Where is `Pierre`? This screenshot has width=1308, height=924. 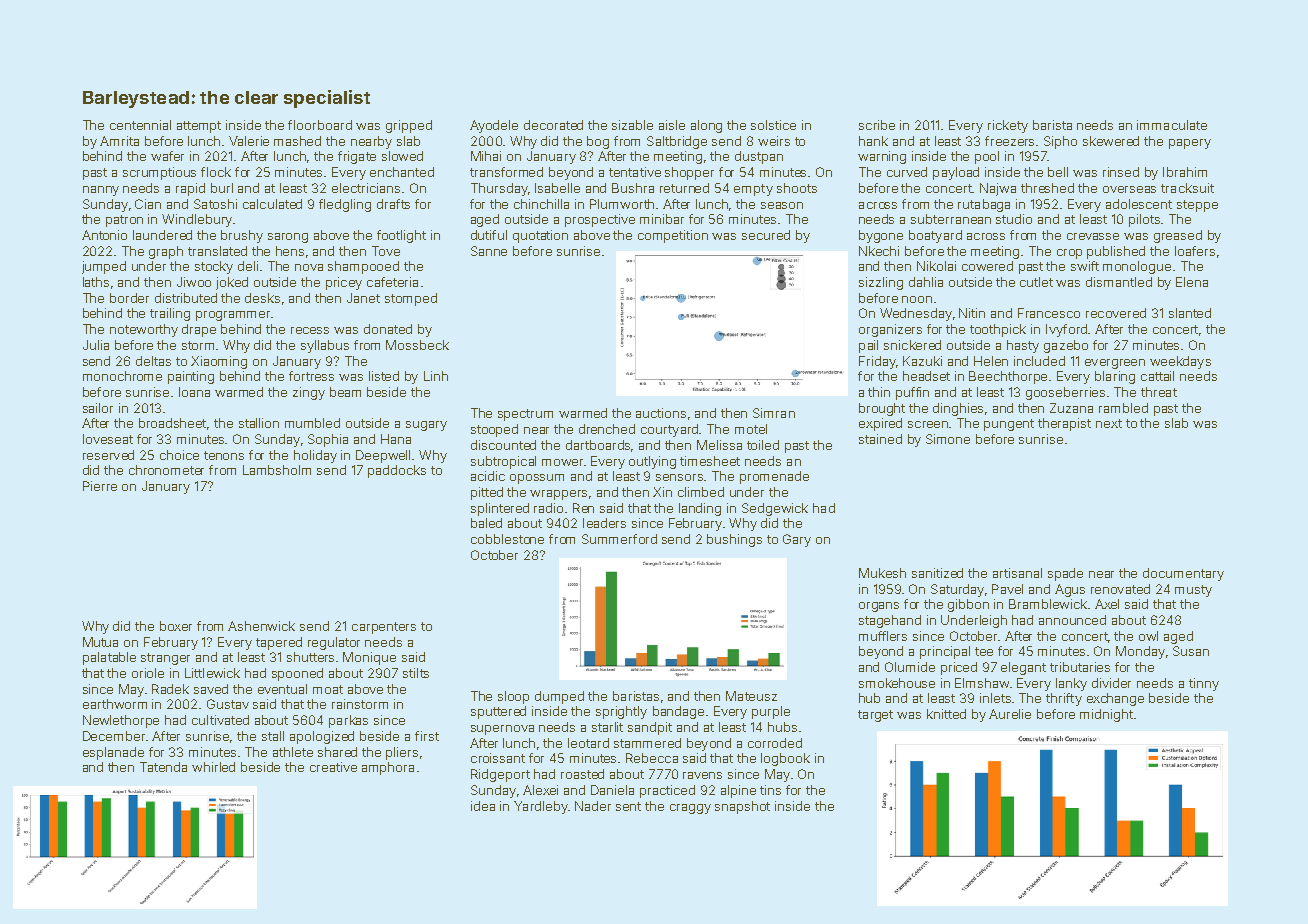
Pierre is located at coordinates (100, 486).
